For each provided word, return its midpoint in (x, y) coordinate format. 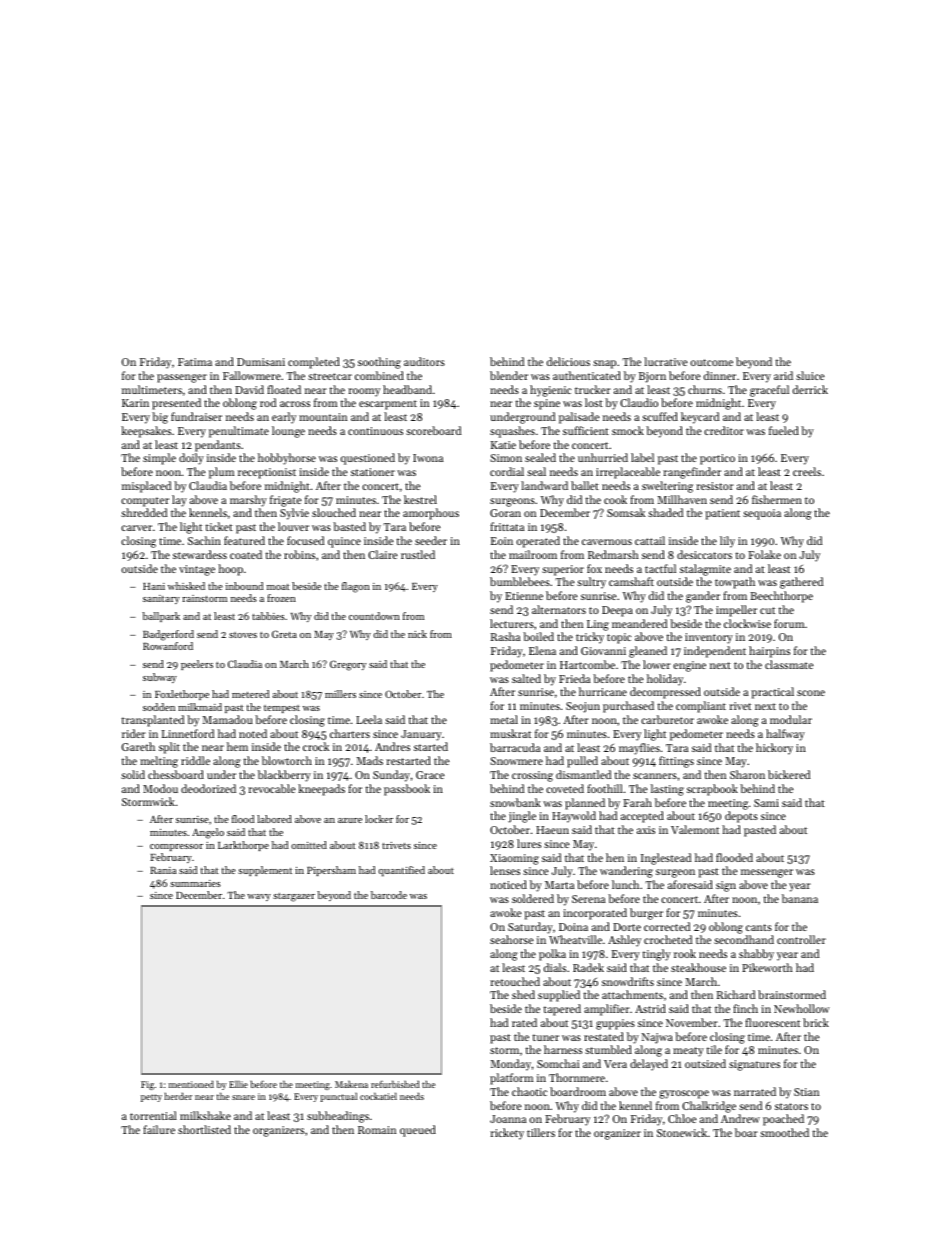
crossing (532, 776)
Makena (351, 1084)
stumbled (608, 1049)
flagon (356, 587)
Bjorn (652, 377)
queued (418, 1131)
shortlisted (204, 1129)
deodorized (208, 788)
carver (136, 528)
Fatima (195, 362)
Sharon (747, 774)
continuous (375, 431)
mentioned (191, 1084)
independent (715, 652)
